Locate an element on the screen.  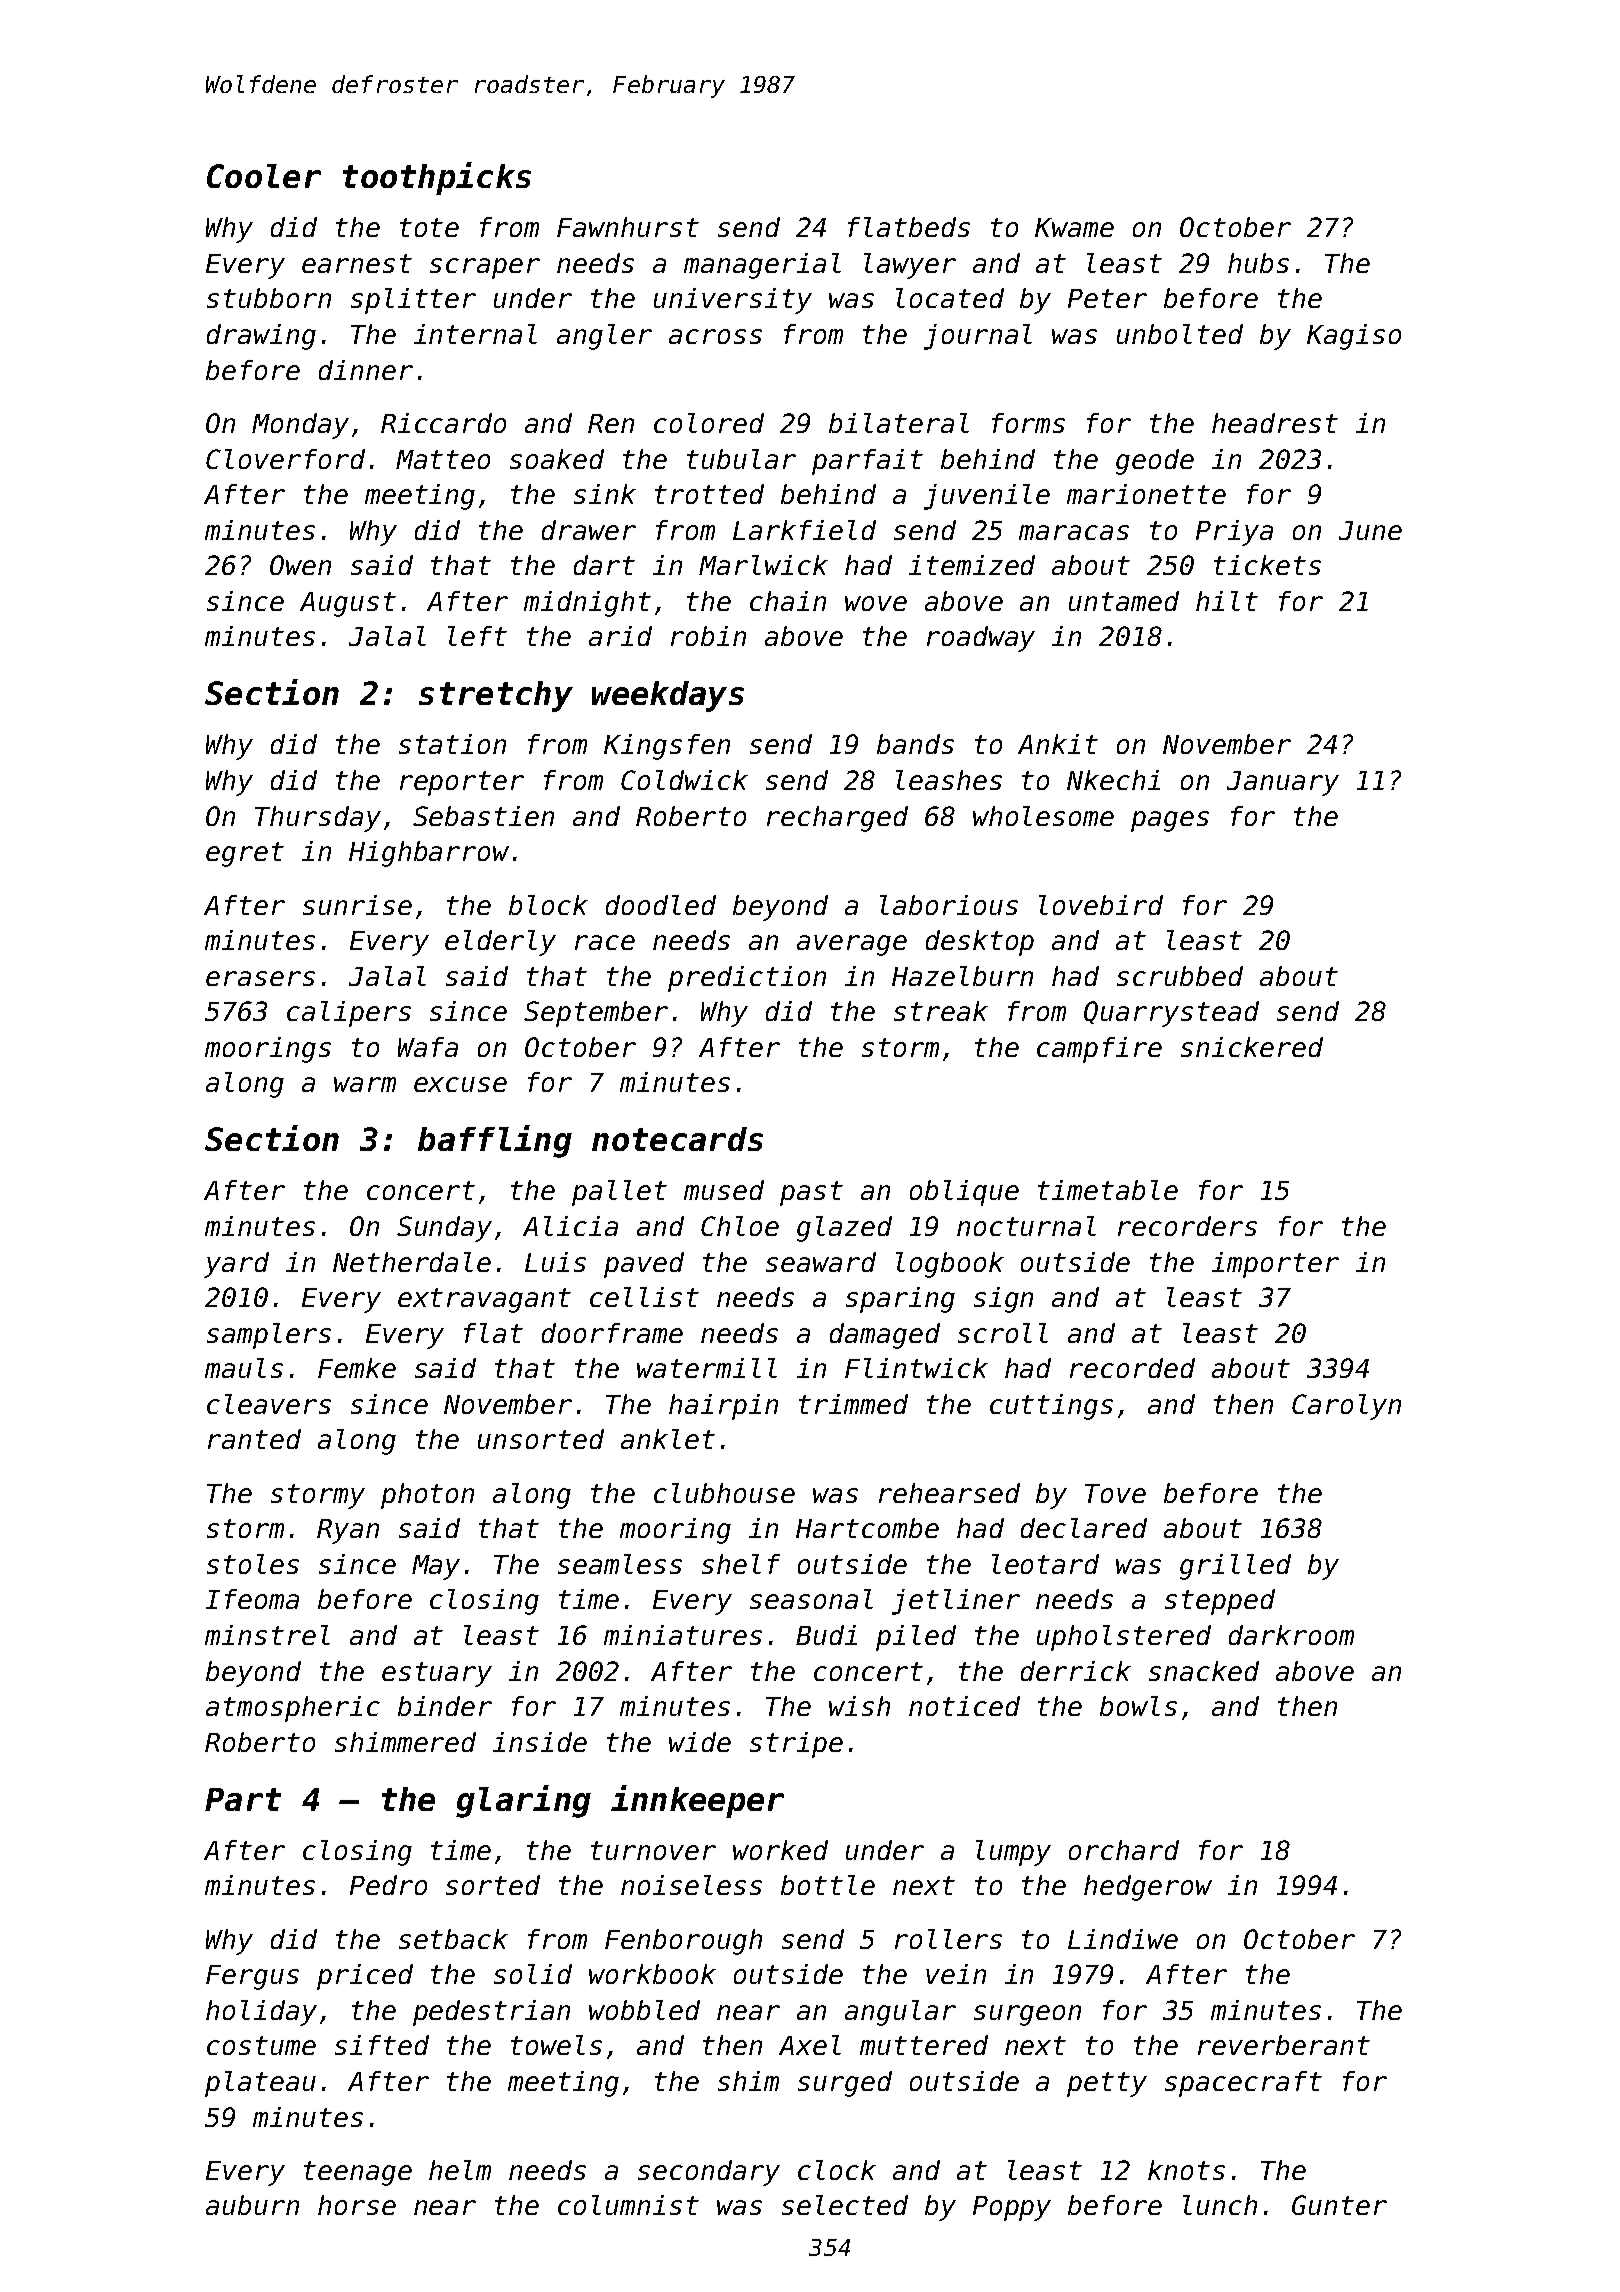
importer is located at coordinates (1275, 1265).
